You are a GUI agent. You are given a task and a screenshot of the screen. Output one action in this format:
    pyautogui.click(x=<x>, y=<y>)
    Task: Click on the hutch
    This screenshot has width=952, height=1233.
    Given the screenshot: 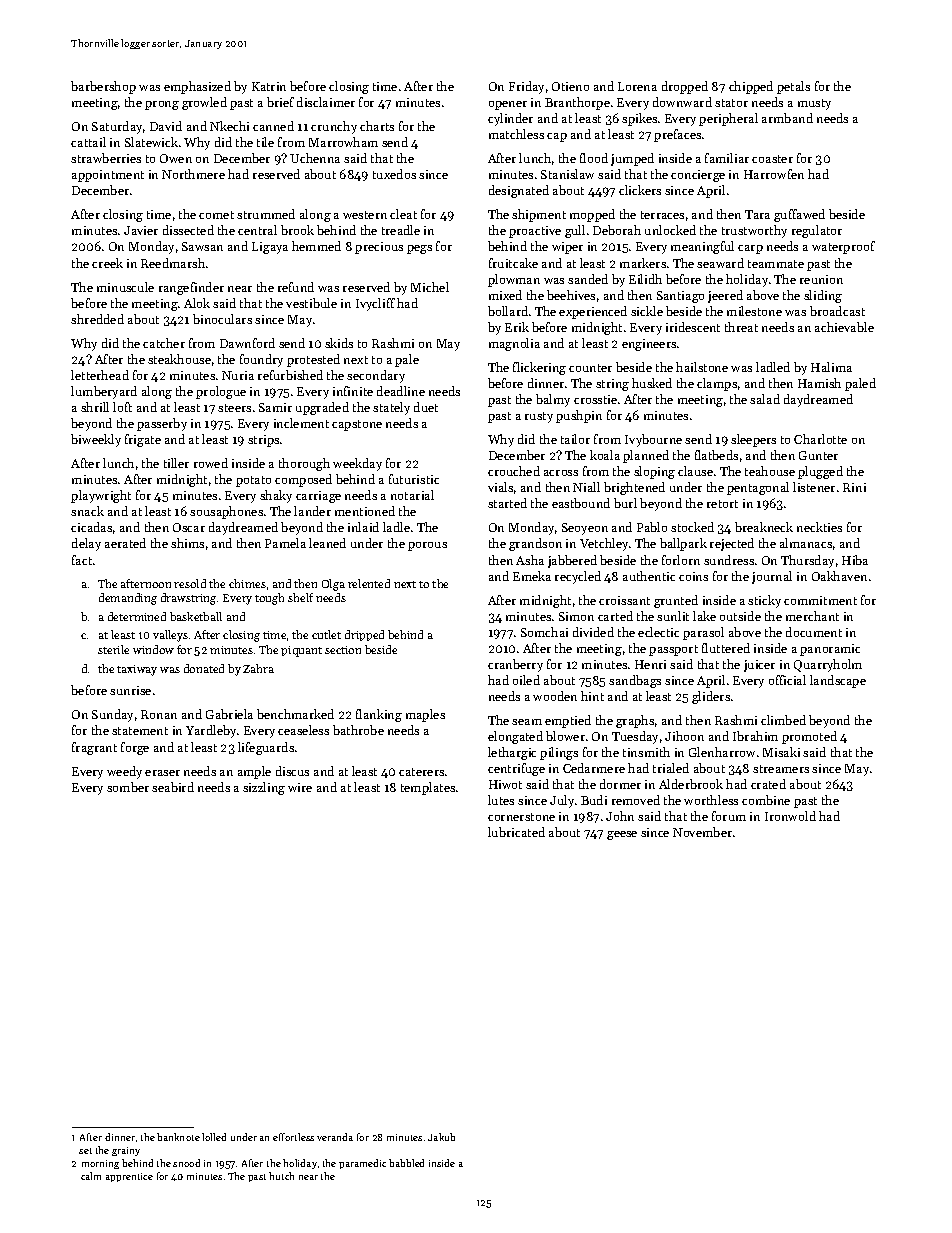 What is the action you would take?
    pyautogui.click(x=281, y=1176)
